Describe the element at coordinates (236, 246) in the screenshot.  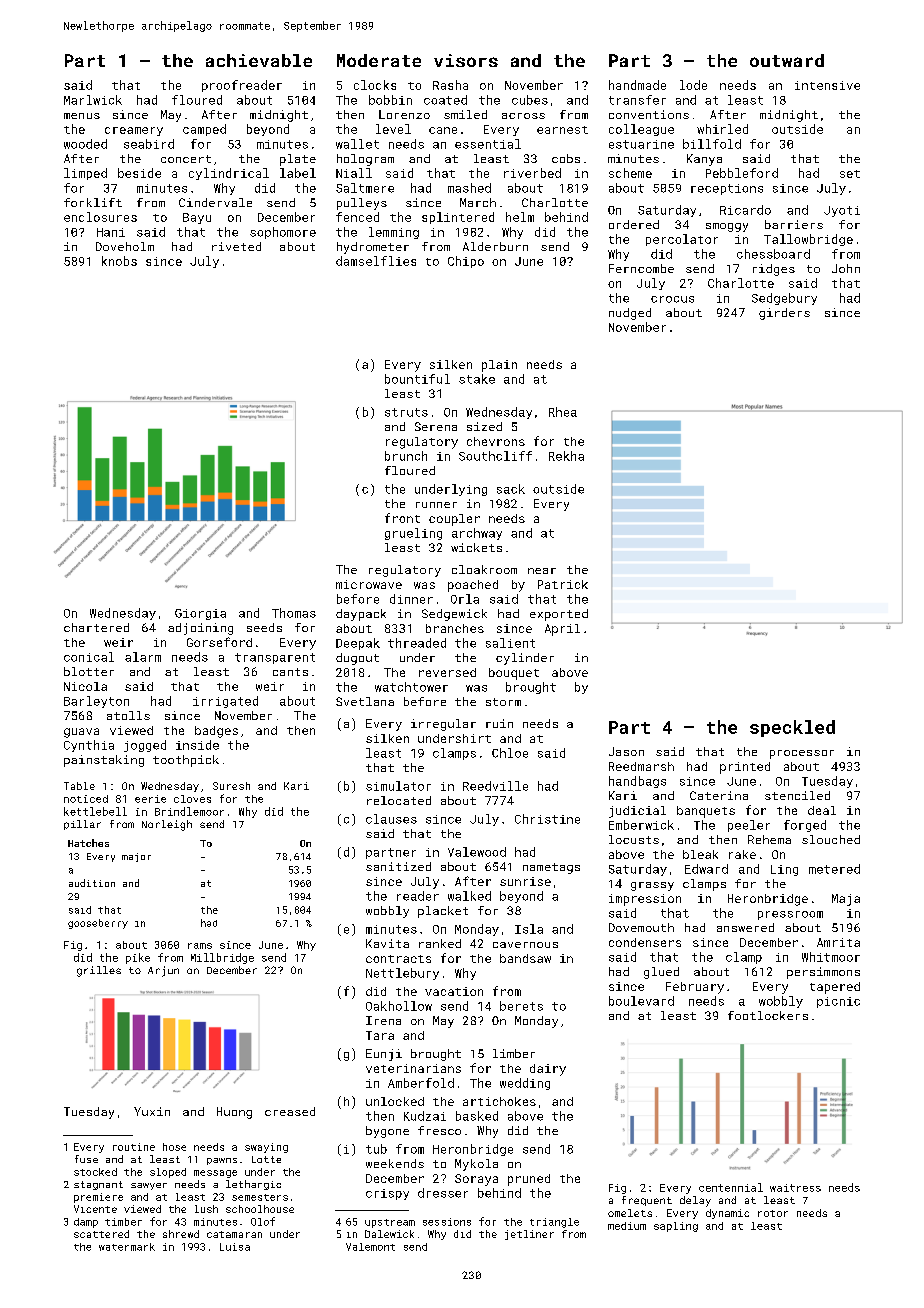
I see `riveted` at that location.
